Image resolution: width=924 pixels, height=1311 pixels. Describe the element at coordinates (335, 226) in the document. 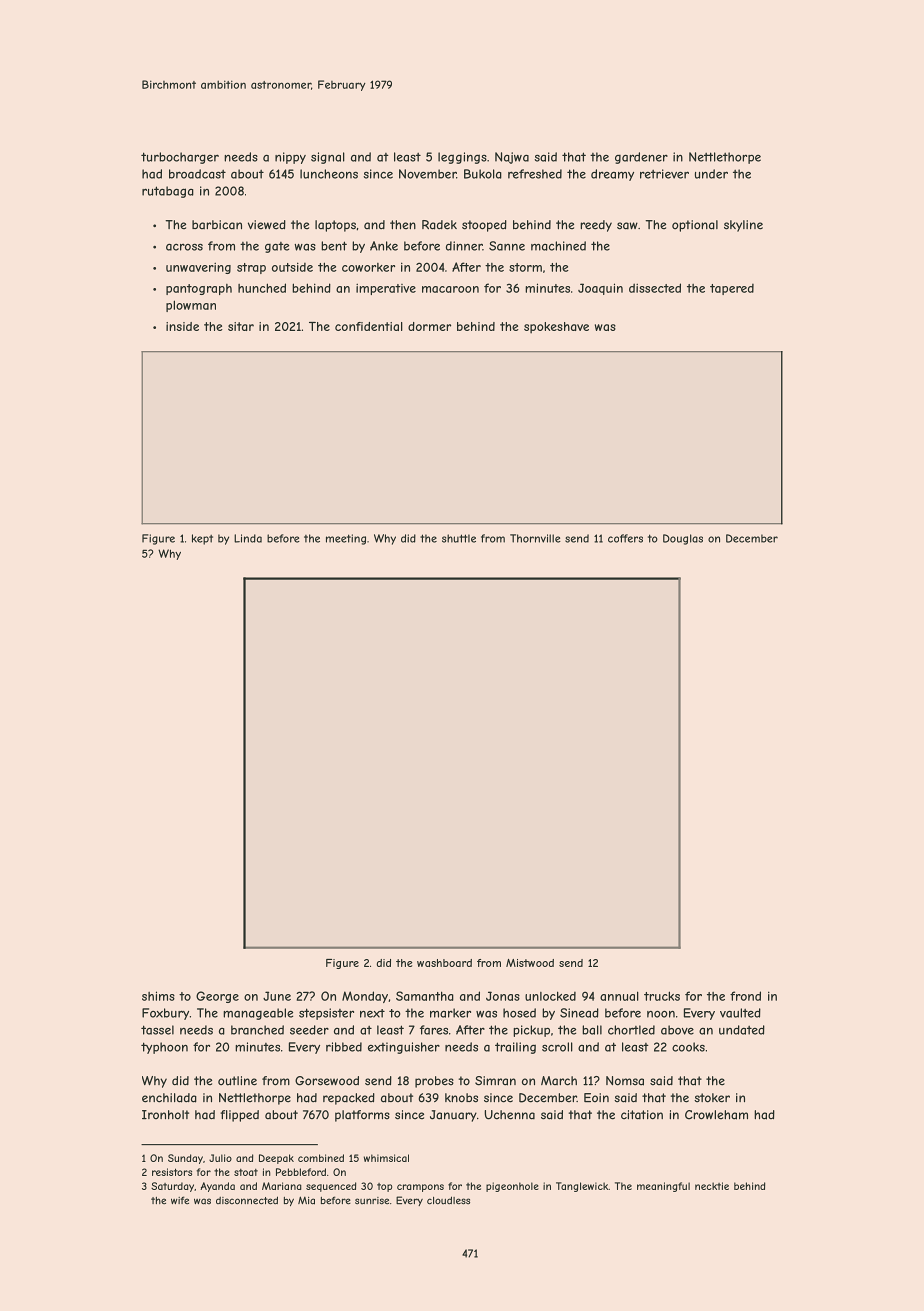

I see `laptops` at that location.
